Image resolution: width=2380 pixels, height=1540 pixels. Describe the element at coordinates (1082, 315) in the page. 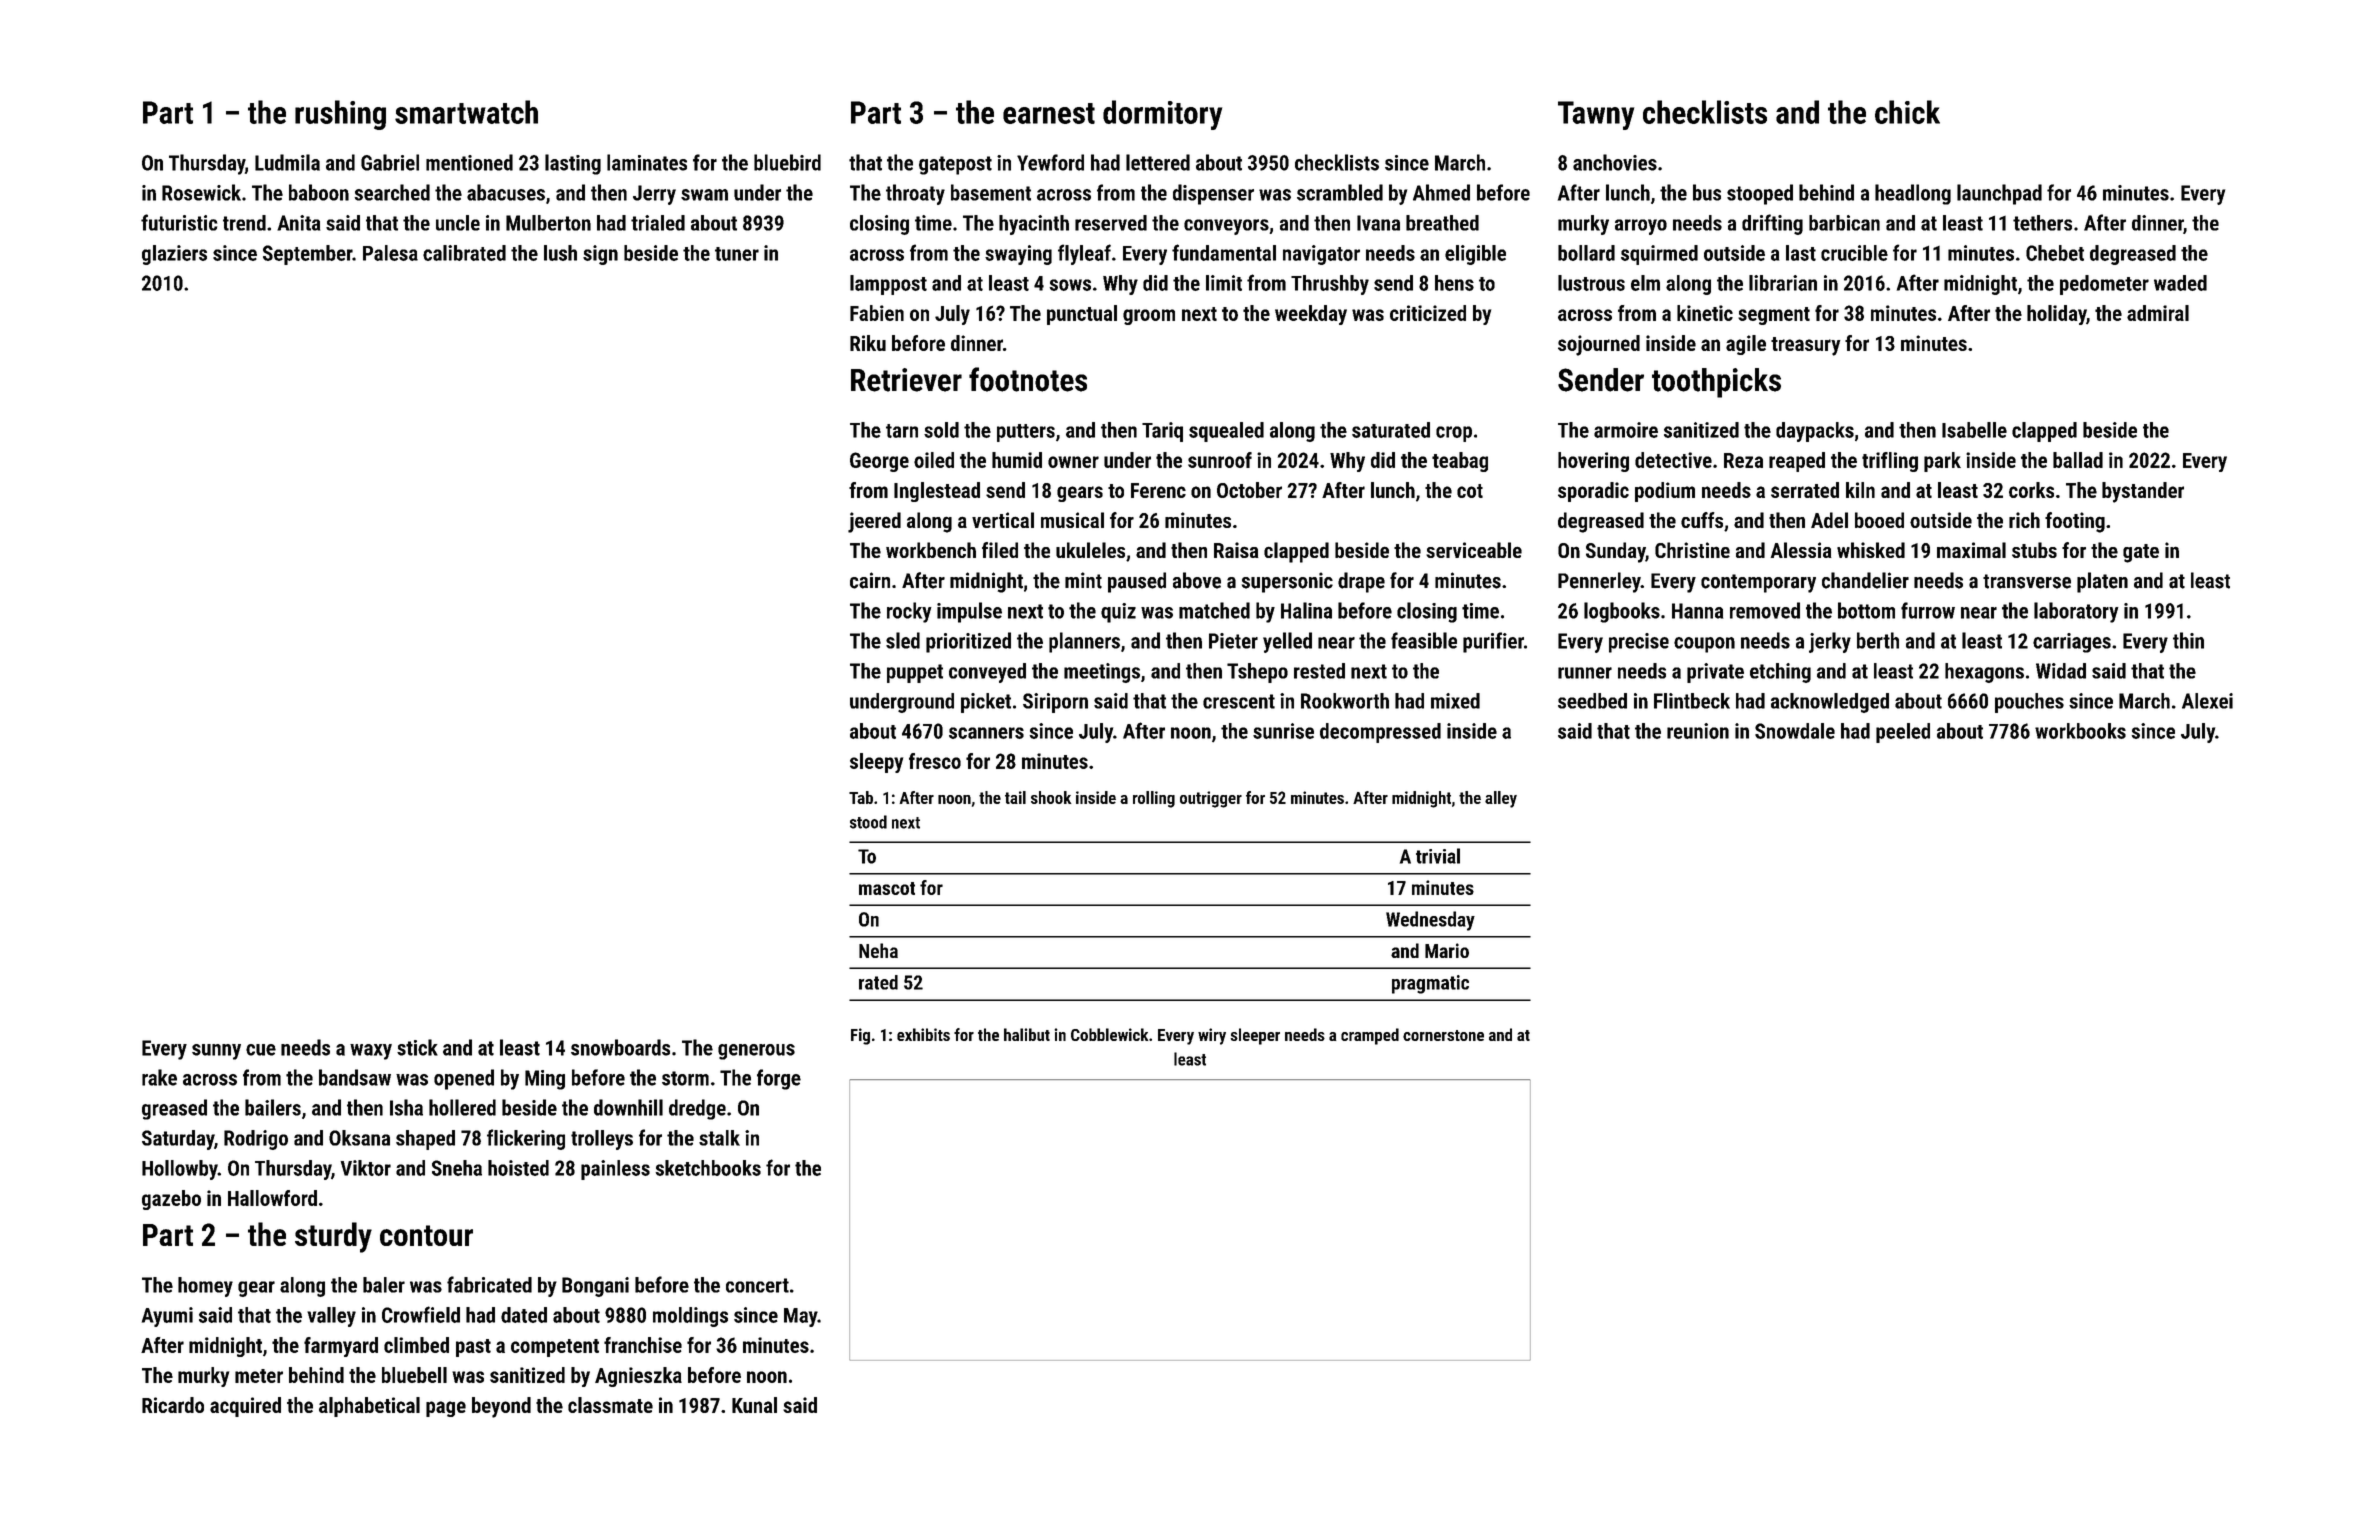

I see `punctual` at that location.
